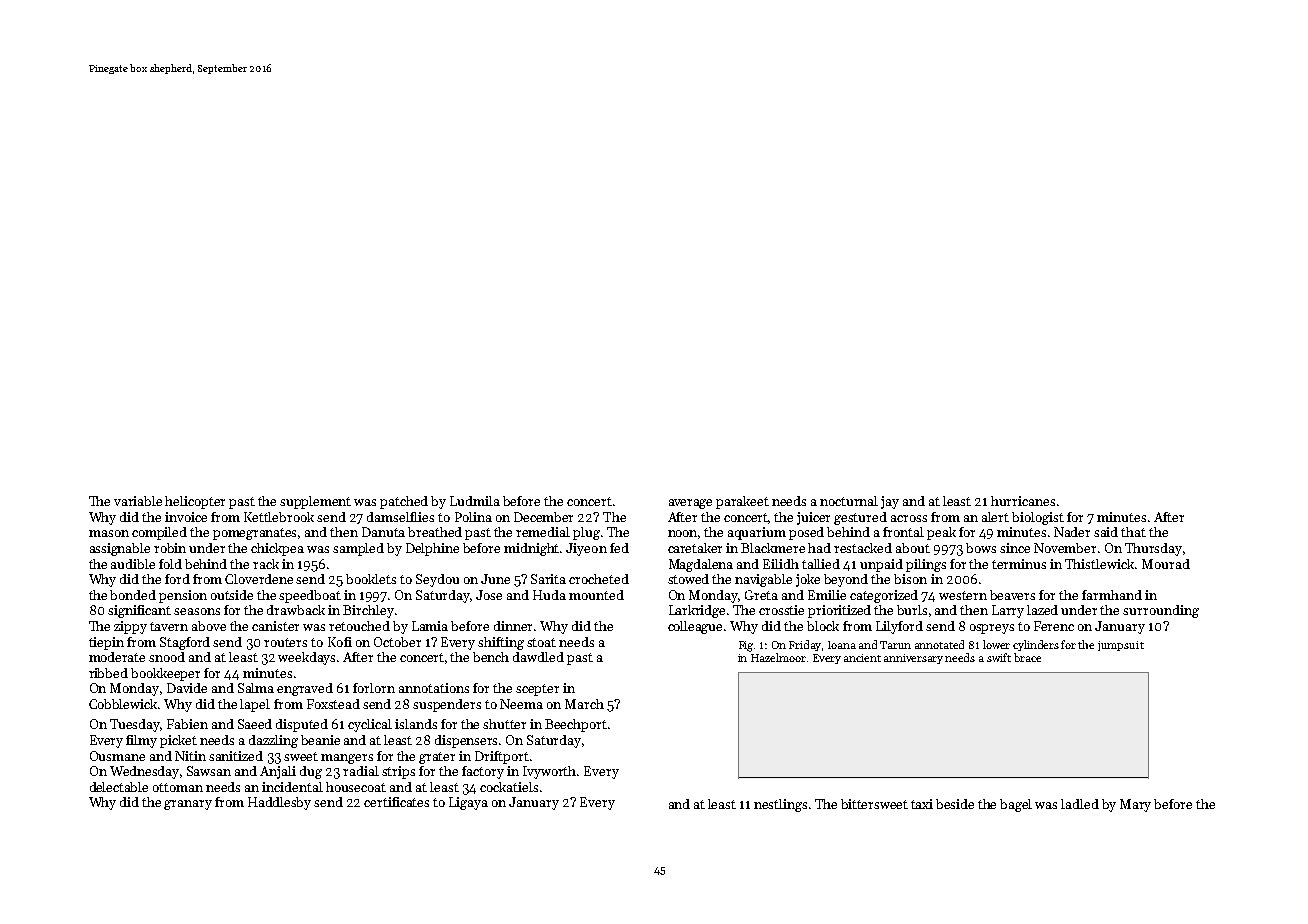 This screenshot has width=1308, height=924. What do you see at coordinates (599, 579) in the screenshot?
I see `crocheted` at bounding box center [599, 579].
